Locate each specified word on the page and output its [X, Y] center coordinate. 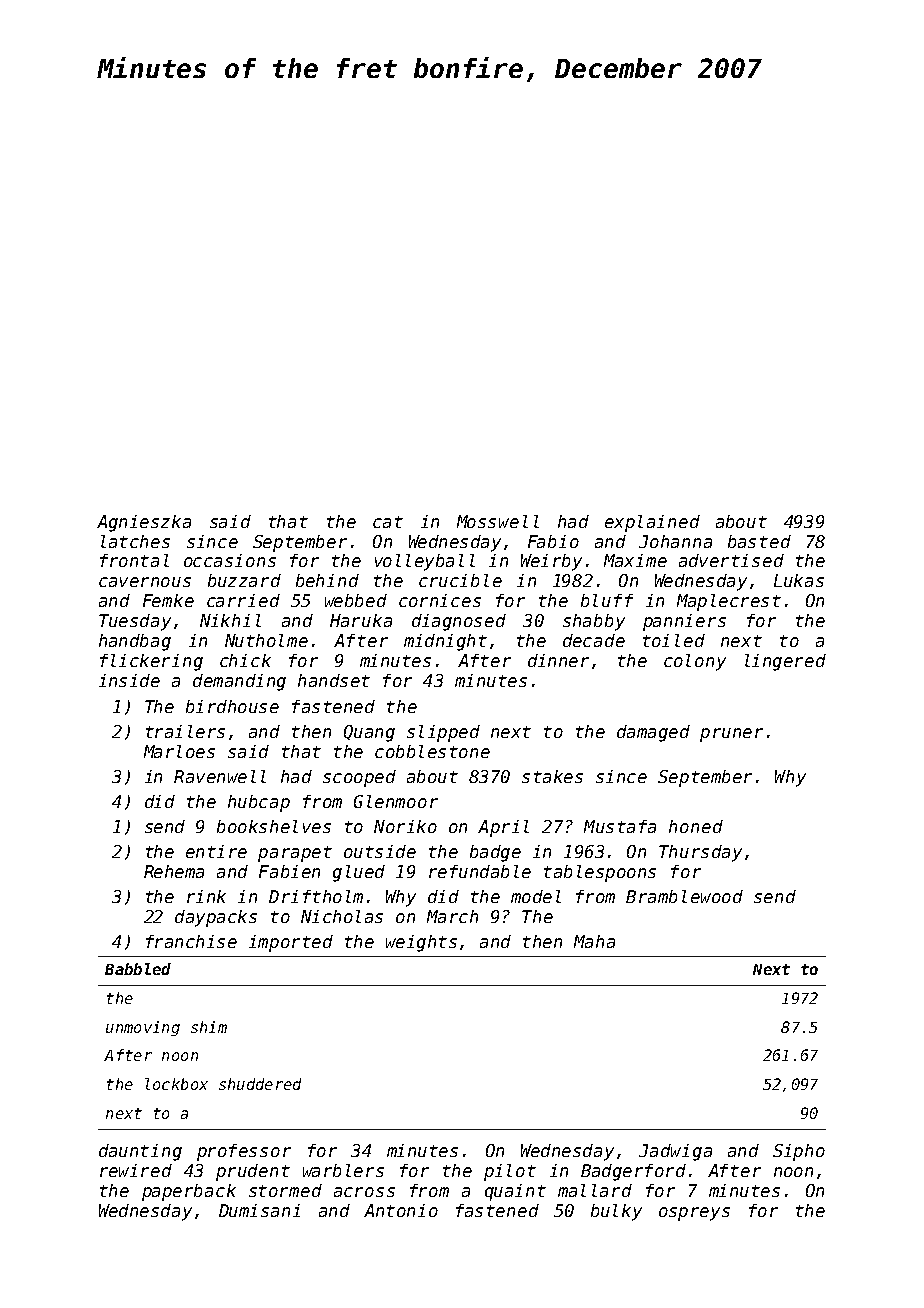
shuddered [260, 1084]
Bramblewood [684, 896]
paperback [189, 1192]
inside [129, 680]
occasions [230, 560]
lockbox [176, 1084]
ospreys [694, 1214]
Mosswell [498, 521]
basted [759, 541]
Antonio [401, 1210]
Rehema [174, 871]
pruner [731, 735]
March [452, 916]
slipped [443, 733]
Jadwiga [675, 1152]
